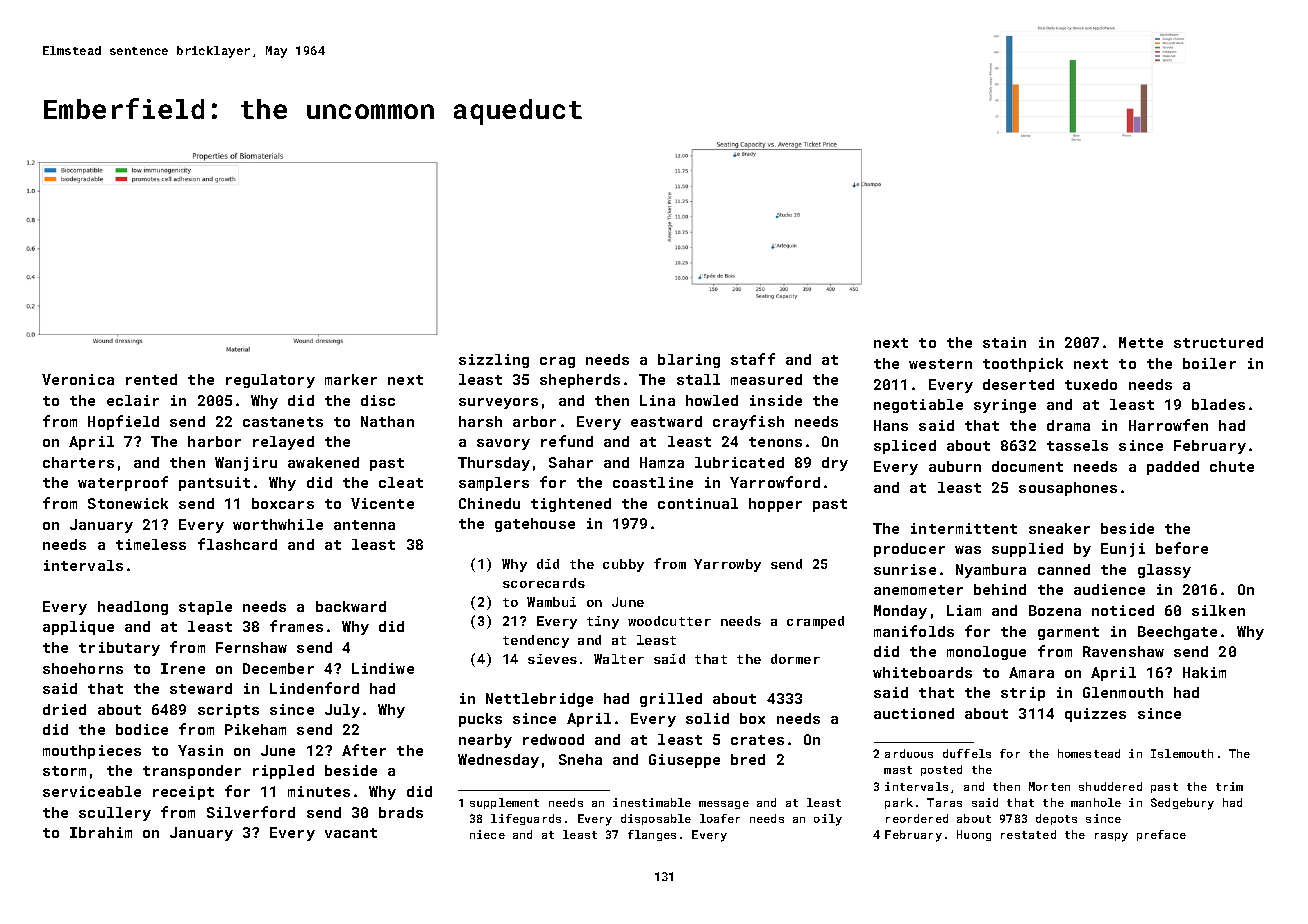 This image has width=1308, height=924. I want to click on cramped, so click(815, 622).
